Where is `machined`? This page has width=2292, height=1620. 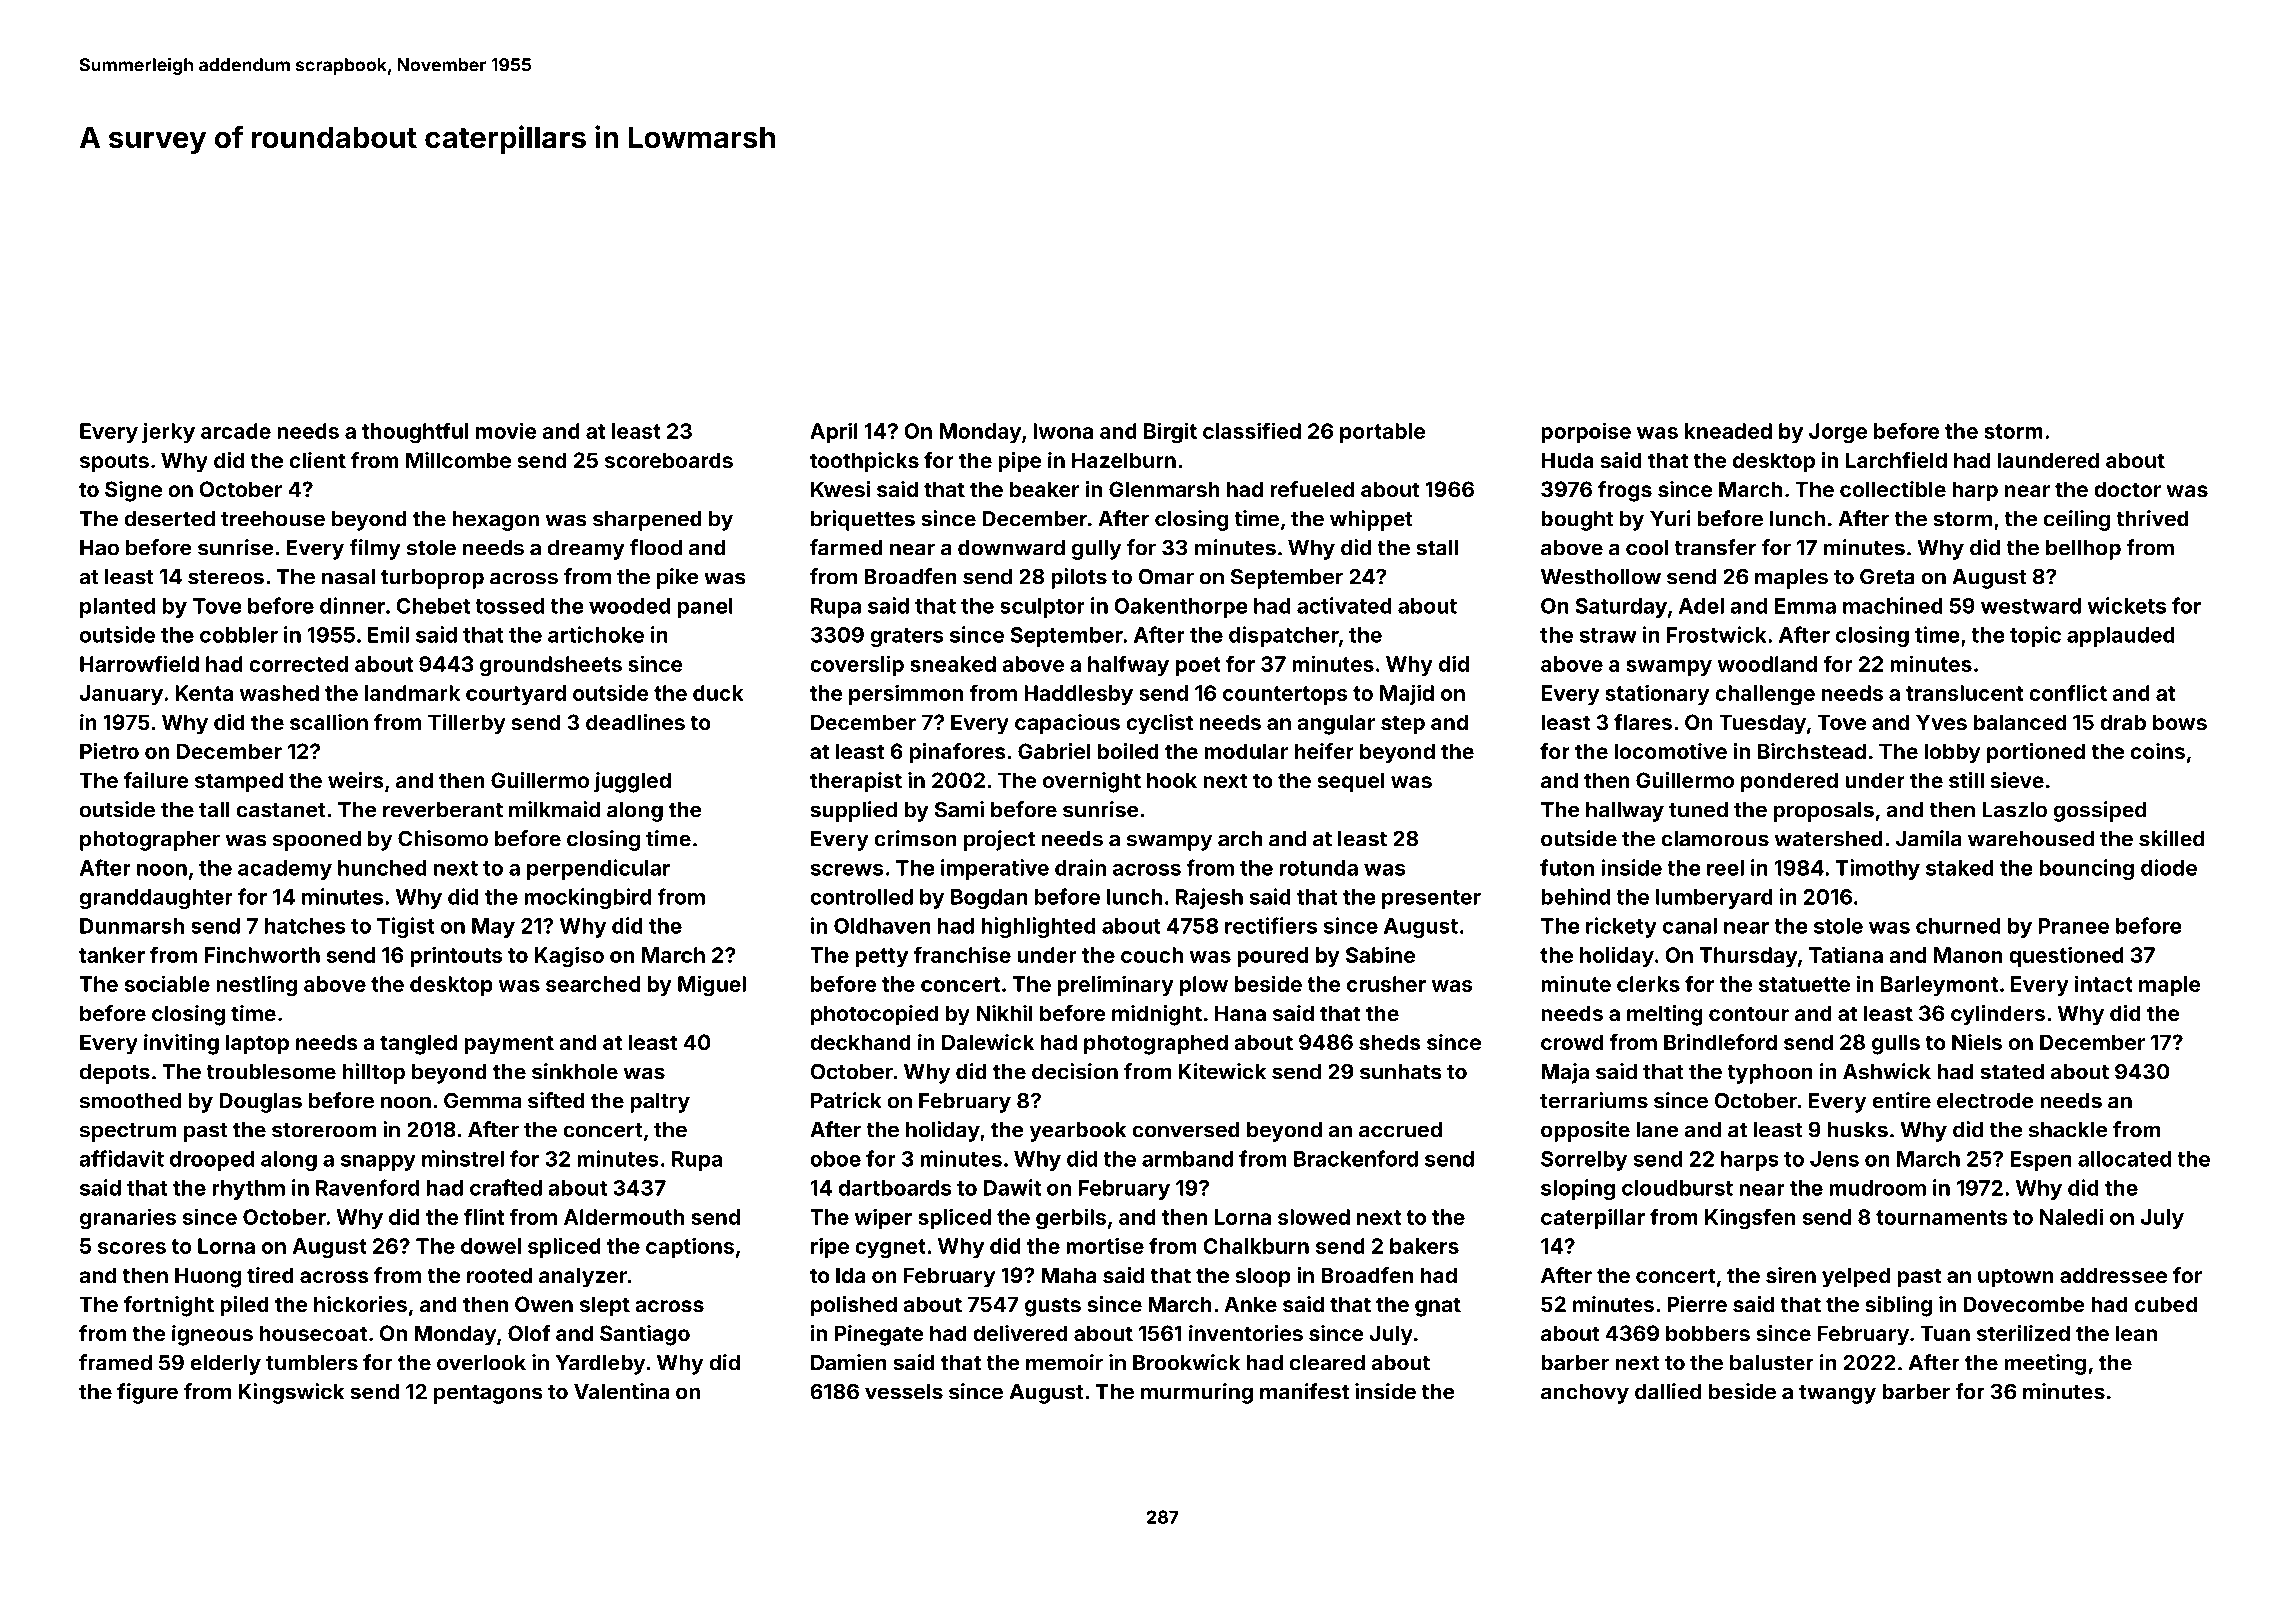
machined is located at coordinates (1893, 605).
